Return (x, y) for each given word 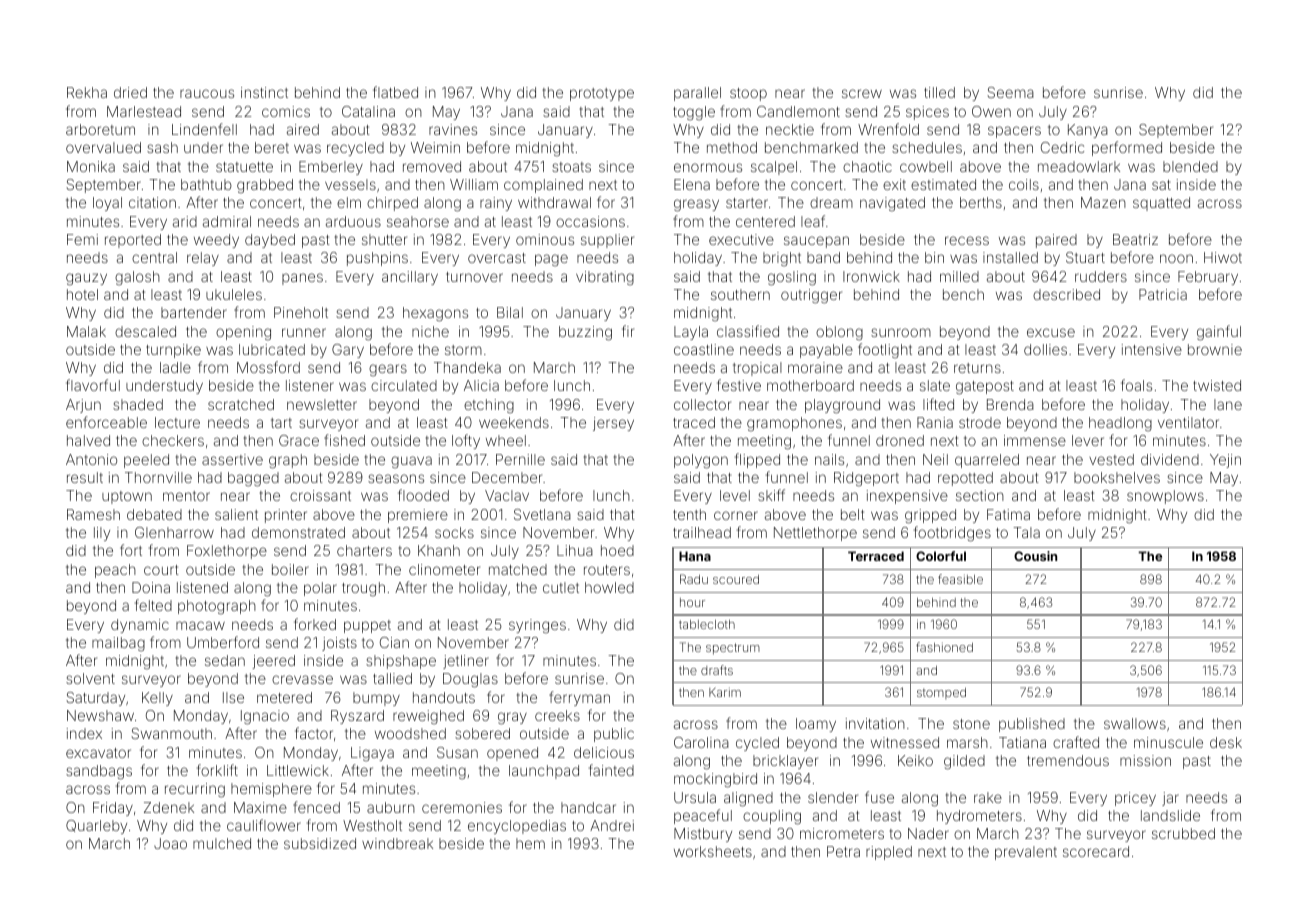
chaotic (867, 166)
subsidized (320, 843)
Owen (991, 111)
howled (609, 587)
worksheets (713, 851)
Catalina (368, 111)
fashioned (944, 647)
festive (739, 385)
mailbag (118, 644)
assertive (232, 459)
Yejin (1225, 461)
